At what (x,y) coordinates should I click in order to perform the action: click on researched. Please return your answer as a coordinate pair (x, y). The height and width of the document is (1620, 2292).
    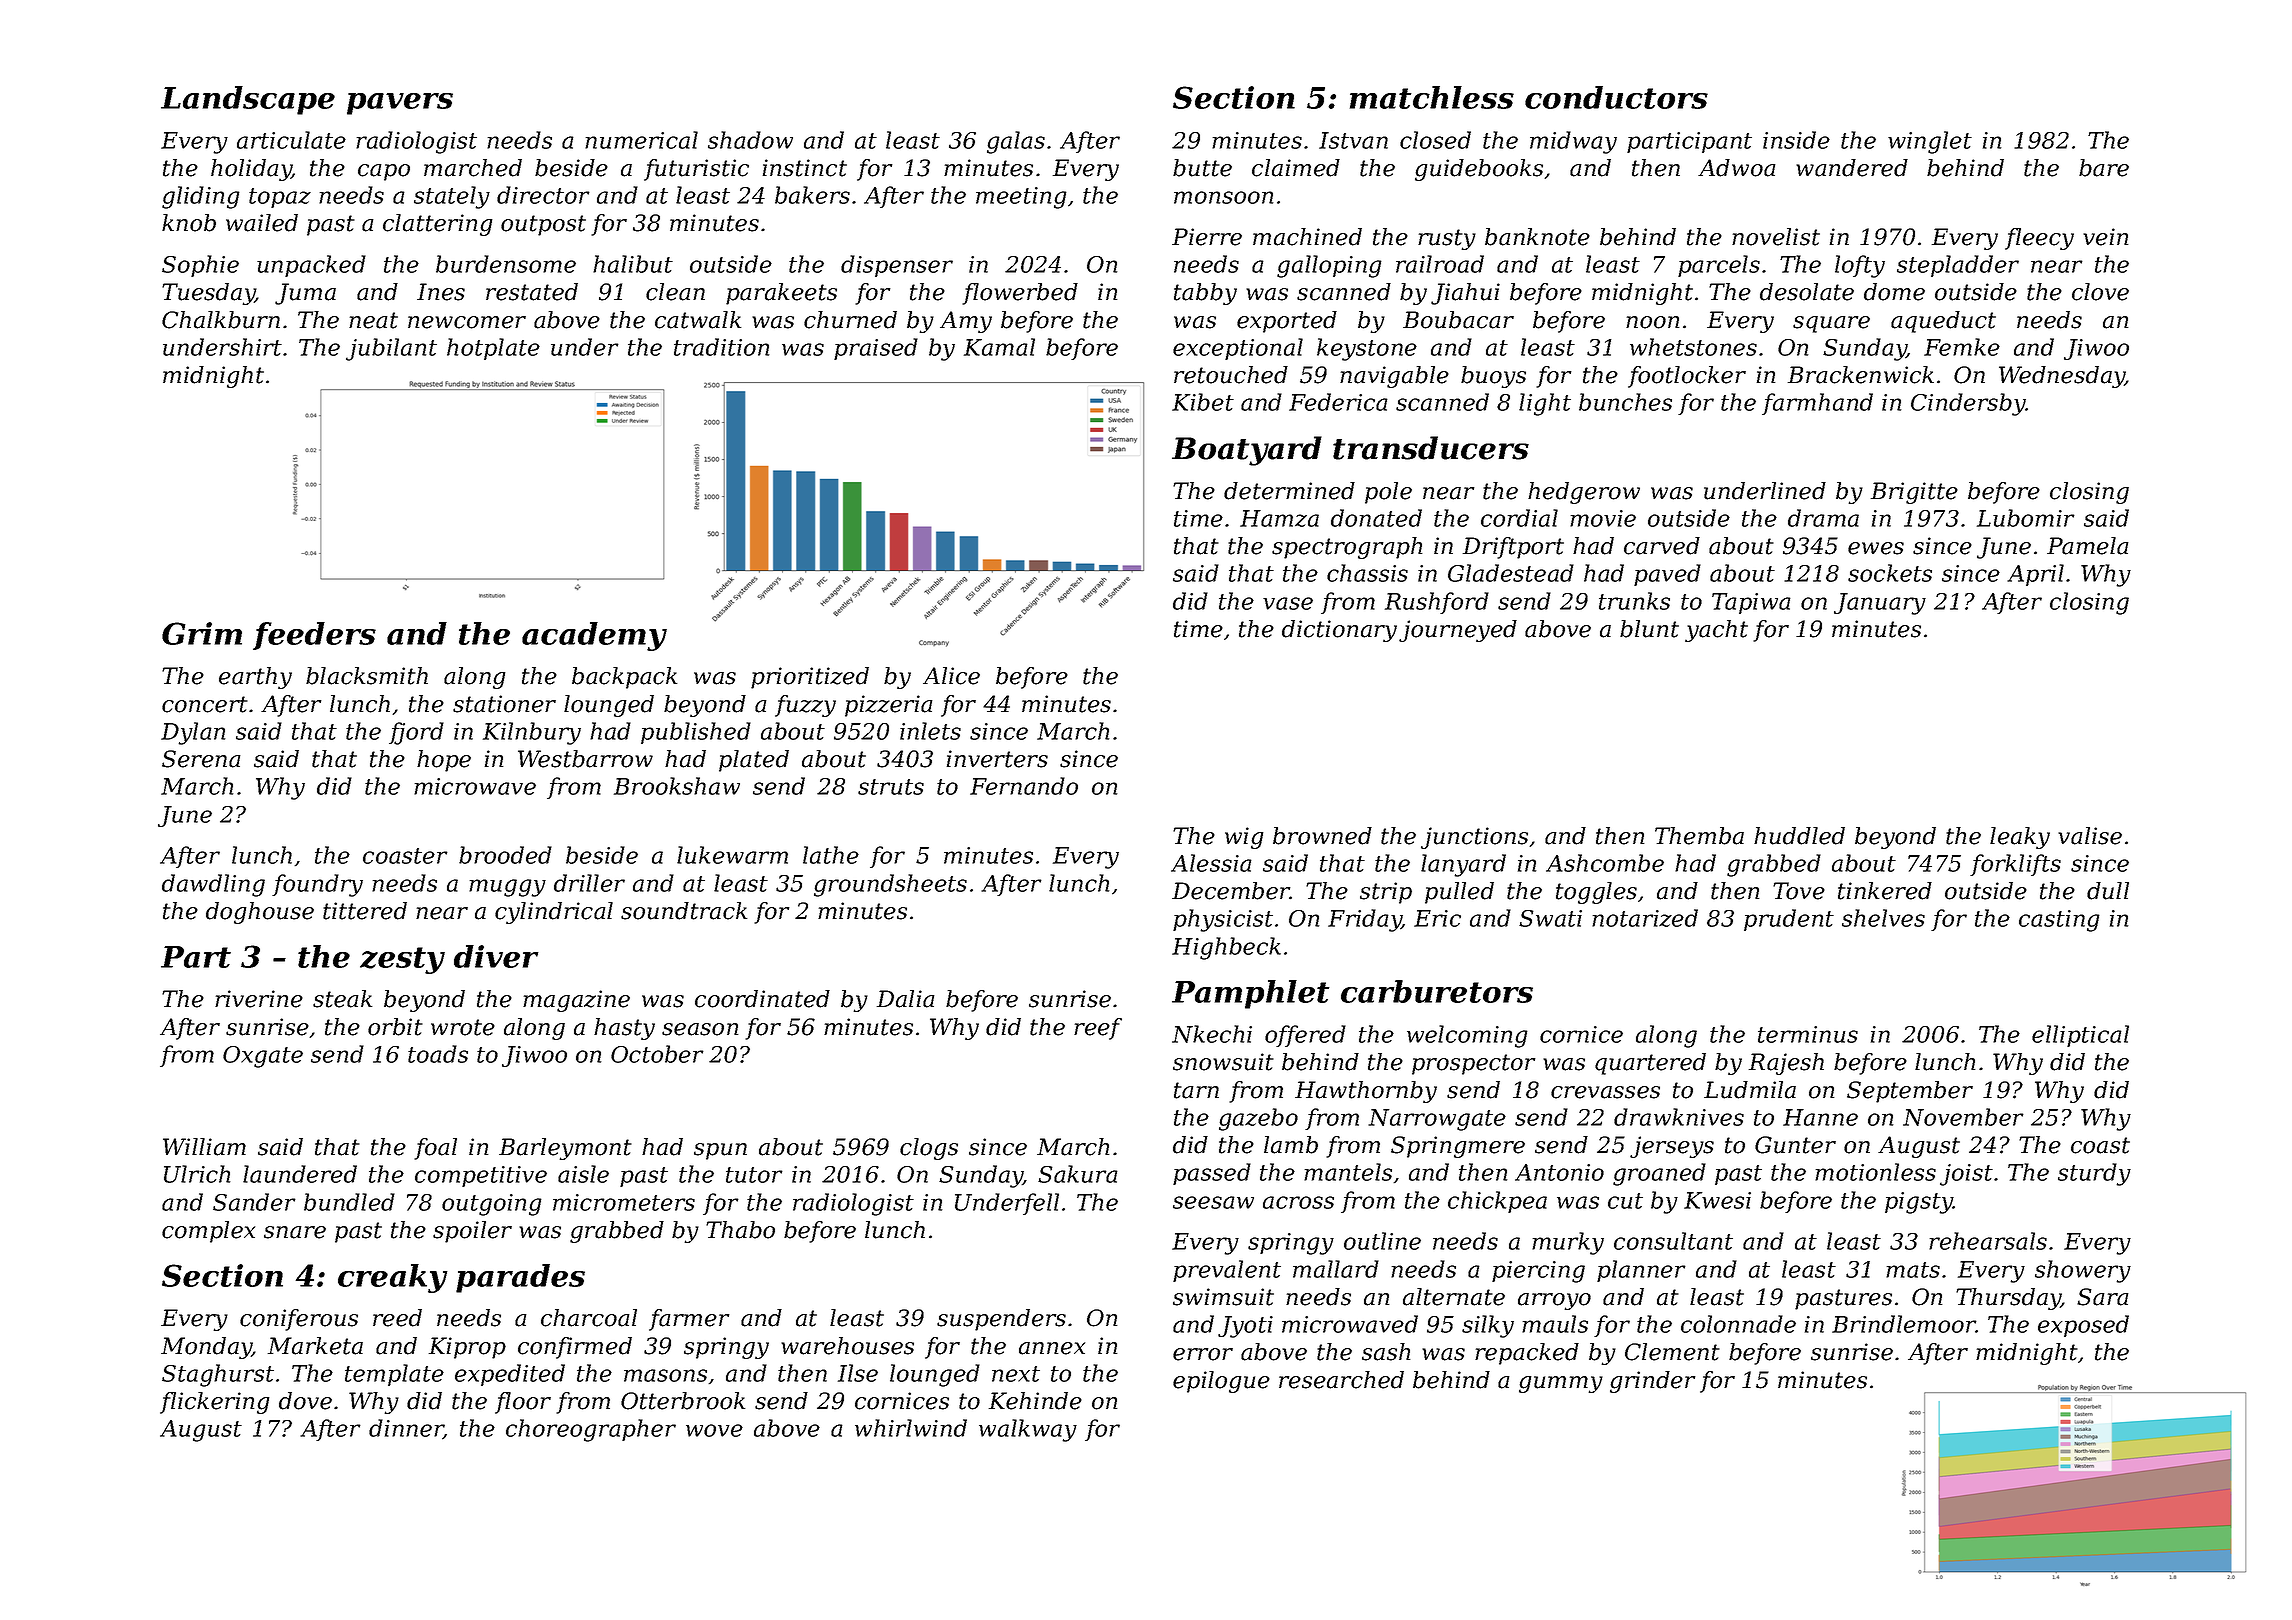
    Looking at the image, I should click on (1341, 1380).
